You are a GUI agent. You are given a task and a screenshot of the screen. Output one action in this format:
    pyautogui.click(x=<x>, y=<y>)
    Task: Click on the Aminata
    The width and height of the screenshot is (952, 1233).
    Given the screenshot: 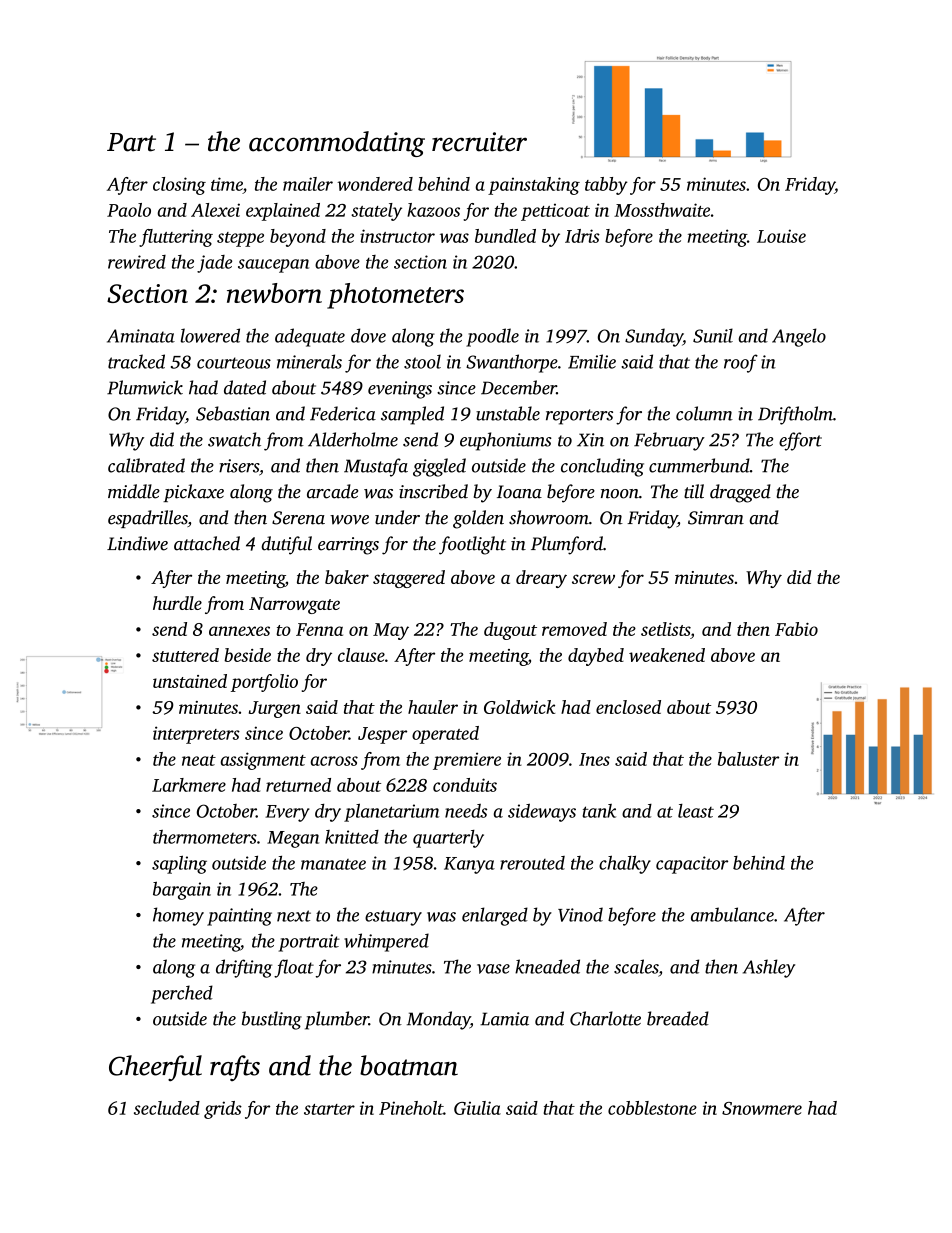 What is the action you would take?
    pyautogui.click(x=141, y=336)
